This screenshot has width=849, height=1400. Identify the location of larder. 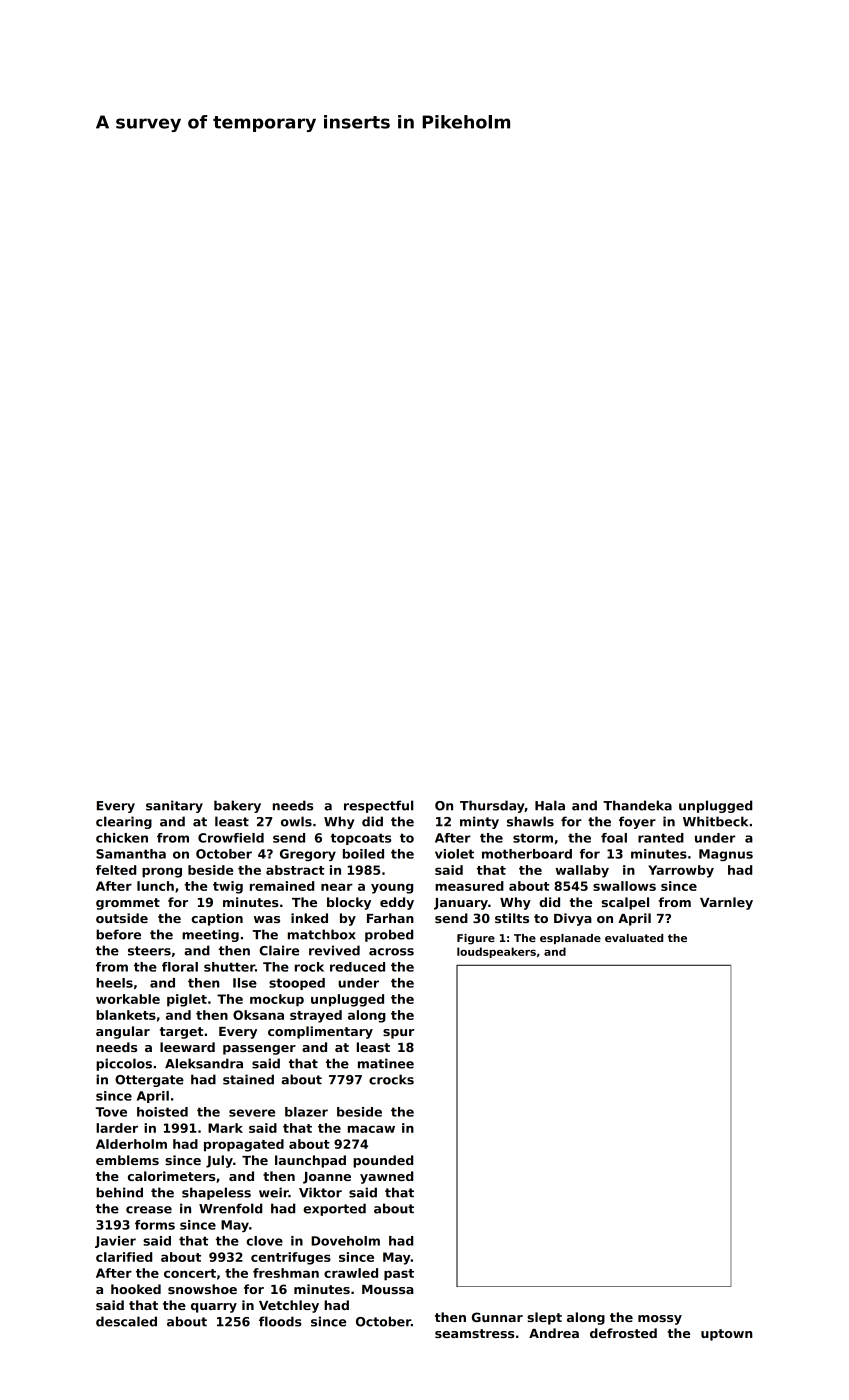
(117, 1128).
